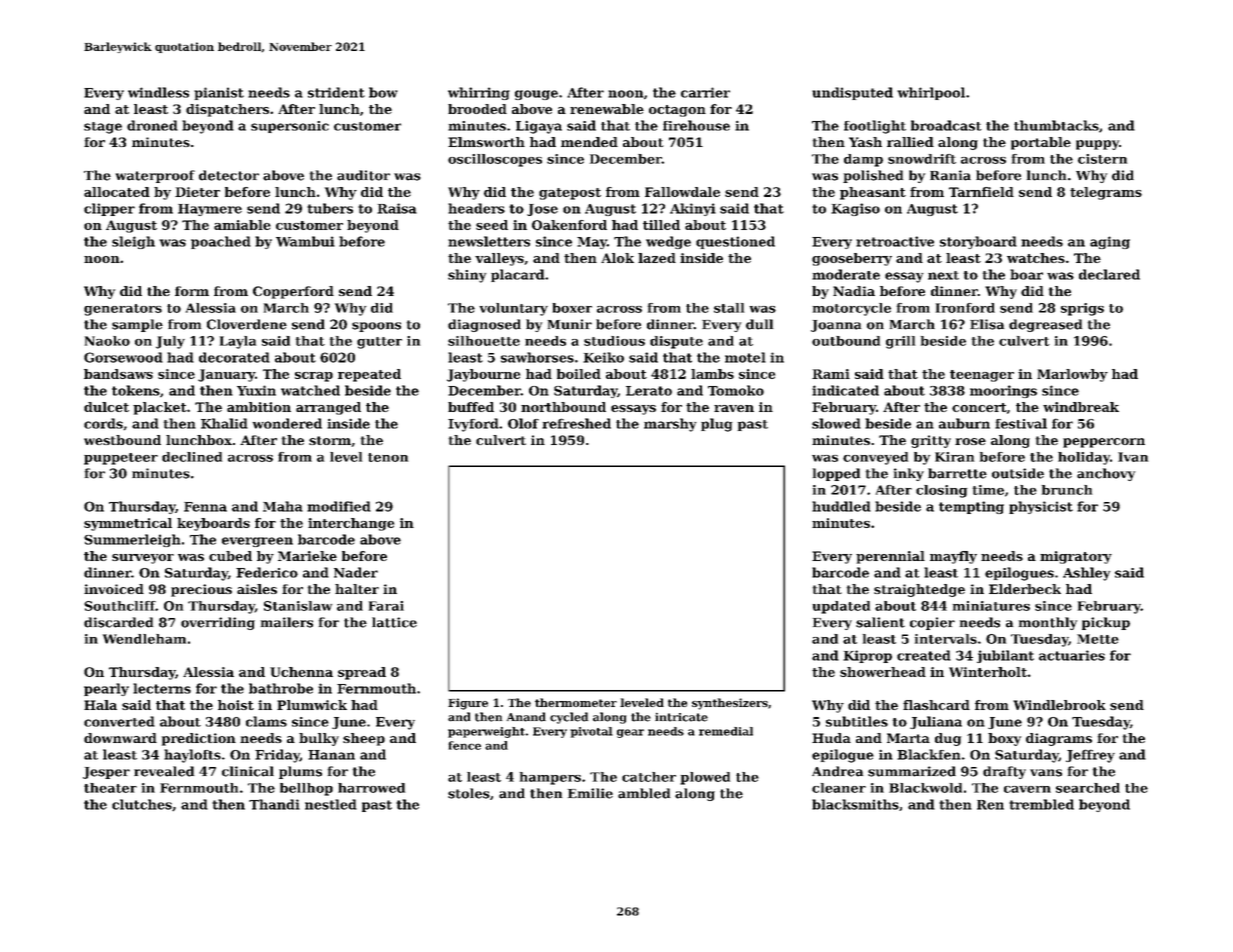  What do you see at coordinates (229, 175) in the document?
I see `detector` at bounding box center [229, 175].
